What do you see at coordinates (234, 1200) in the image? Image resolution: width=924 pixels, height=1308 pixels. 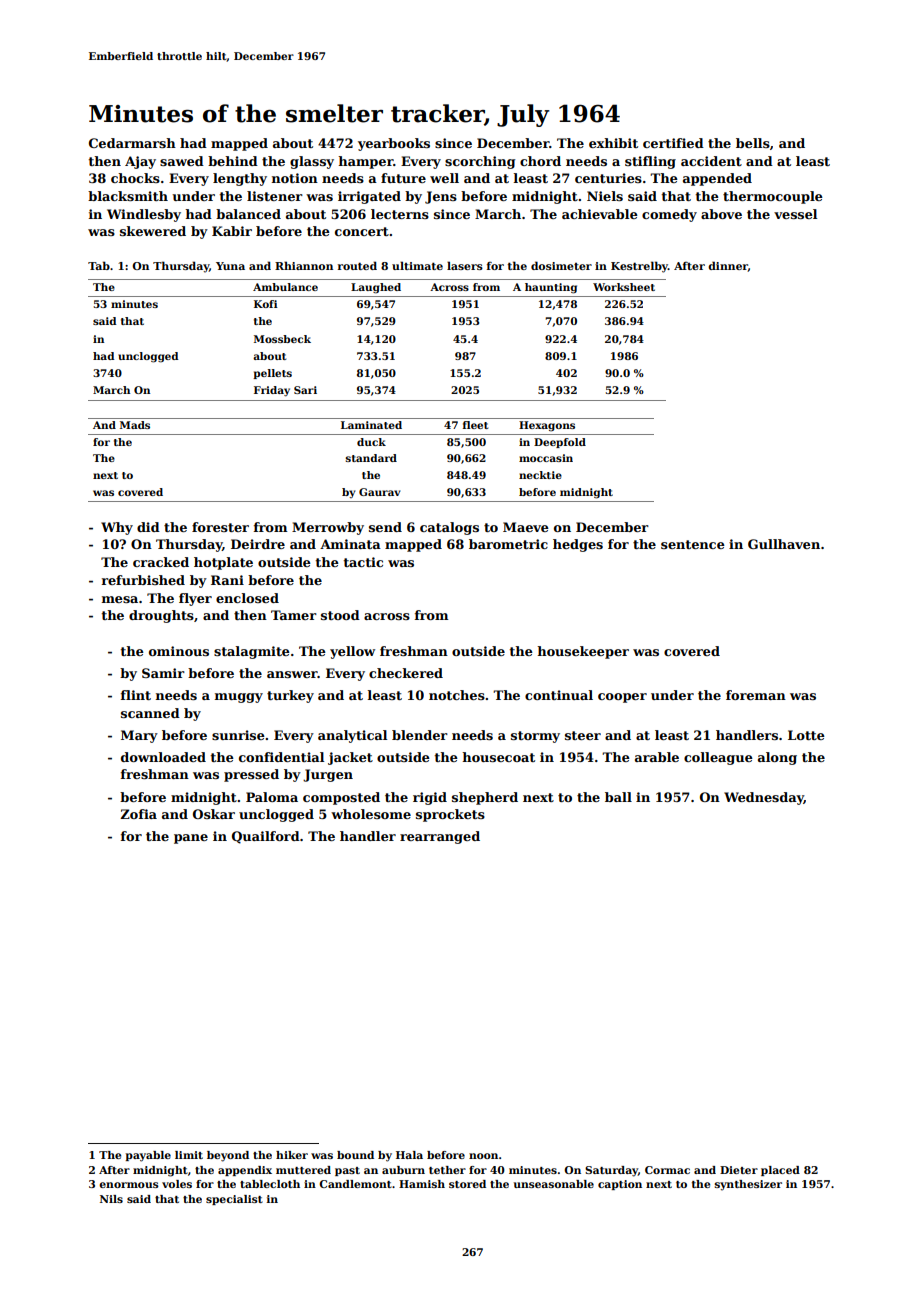 I see `specialist` at bounding box center [234, 1200].
